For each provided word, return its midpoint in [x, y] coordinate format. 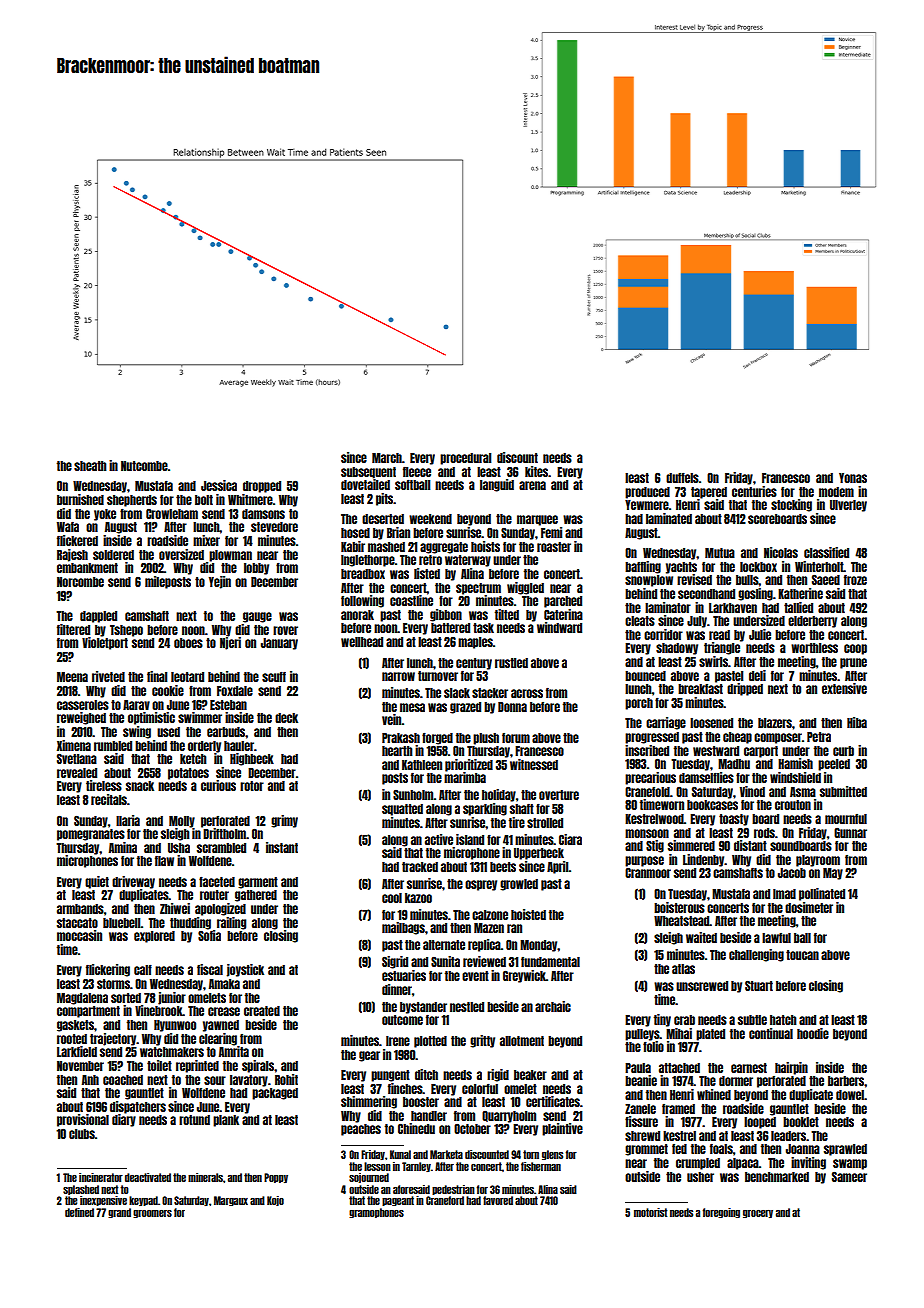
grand [119, 1213]
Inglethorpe [368, 561]
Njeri [230, 643]
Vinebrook [159, 1010]
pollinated [822, 894]
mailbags [403, 928]
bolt [204, 500]
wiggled [525, 588]
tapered [709, 493]
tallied [798, 607]
